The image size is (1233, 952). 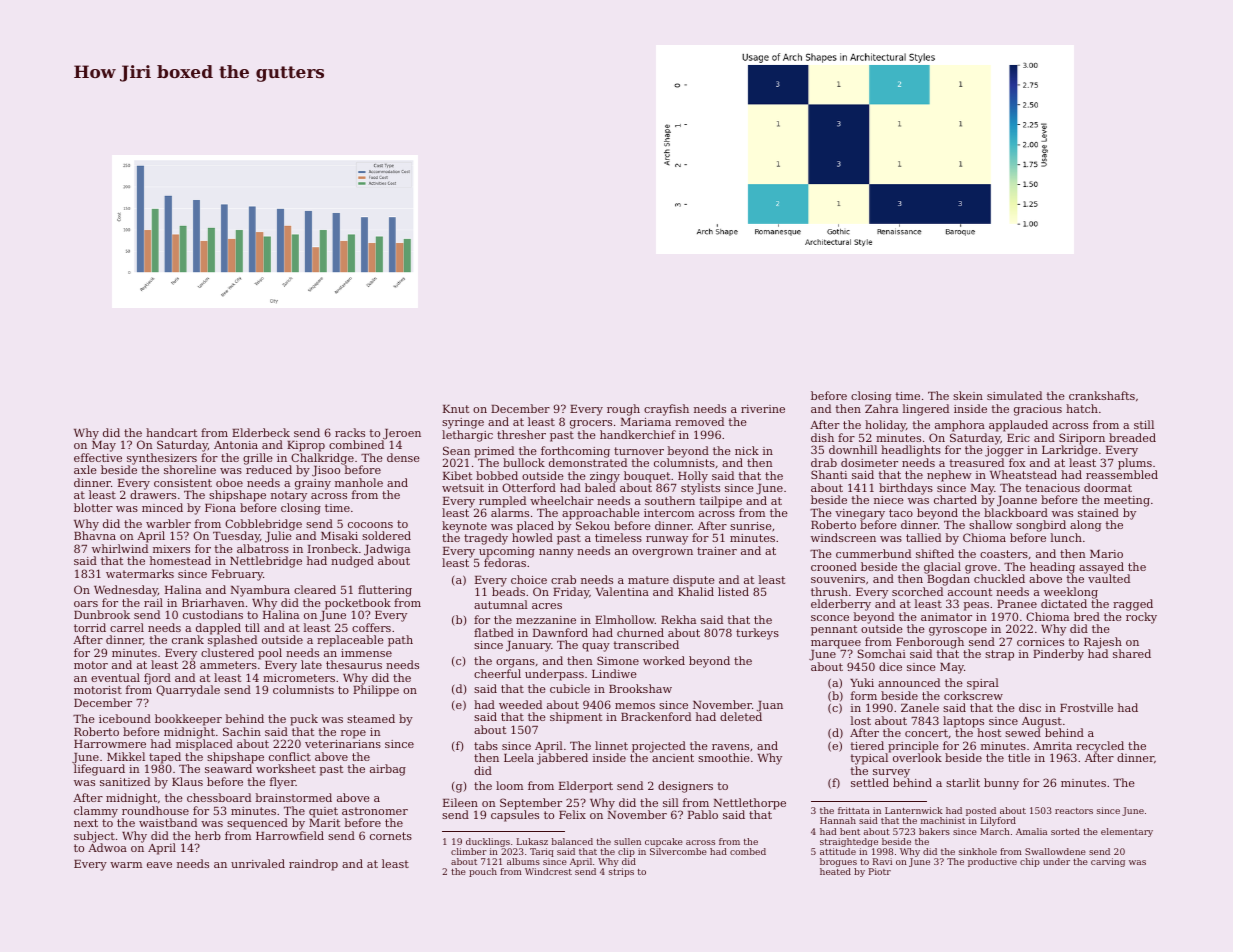 I want to click on effective, so click(x=98, y=457).
